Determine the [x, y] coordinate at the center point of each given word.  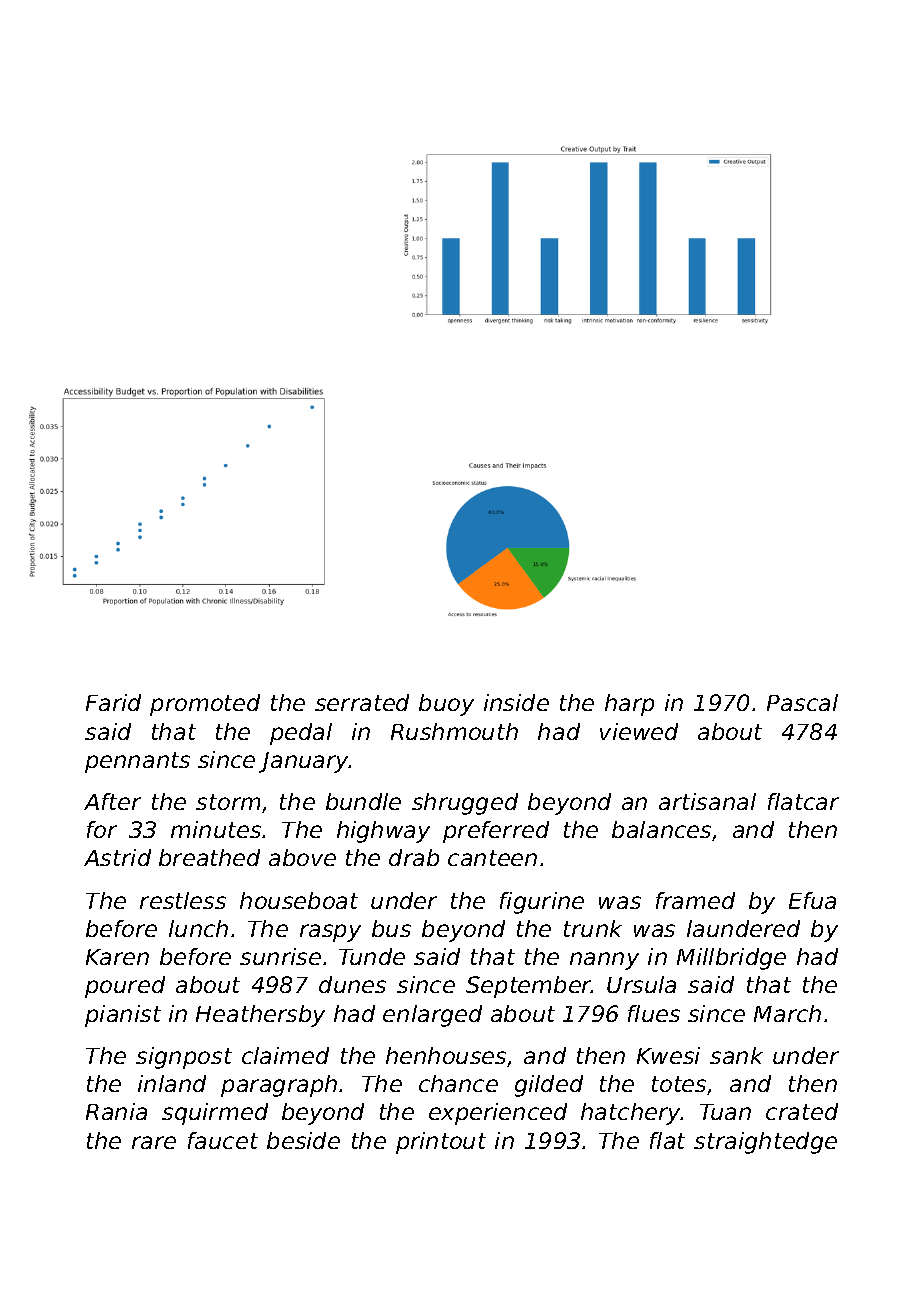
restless [183, 900]
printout [441, 1143]
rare [154, 1142]
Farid [113, 702]
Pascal [802, 702]
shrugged [465, 804]
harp [629, 705]
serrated [362, 702]
